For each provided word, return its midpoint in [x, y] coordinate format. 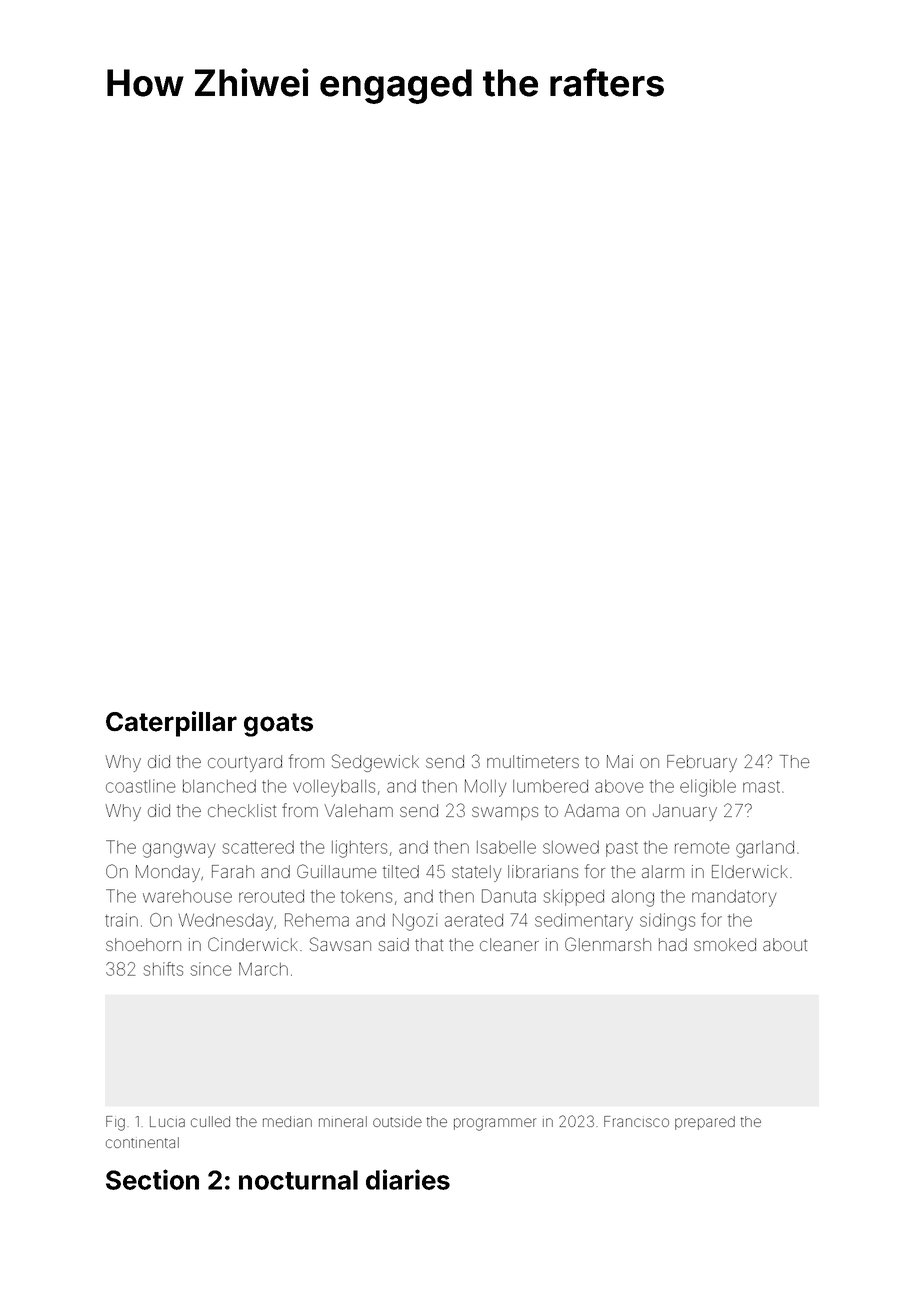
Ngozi [415, 922]
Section [152, 1179]
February [702, 763]
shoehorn [143, 944]
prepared [705, 1123]
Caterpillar [171, 724]
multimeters [533, 761]
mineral [343, 1121]
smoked [725, 944]
